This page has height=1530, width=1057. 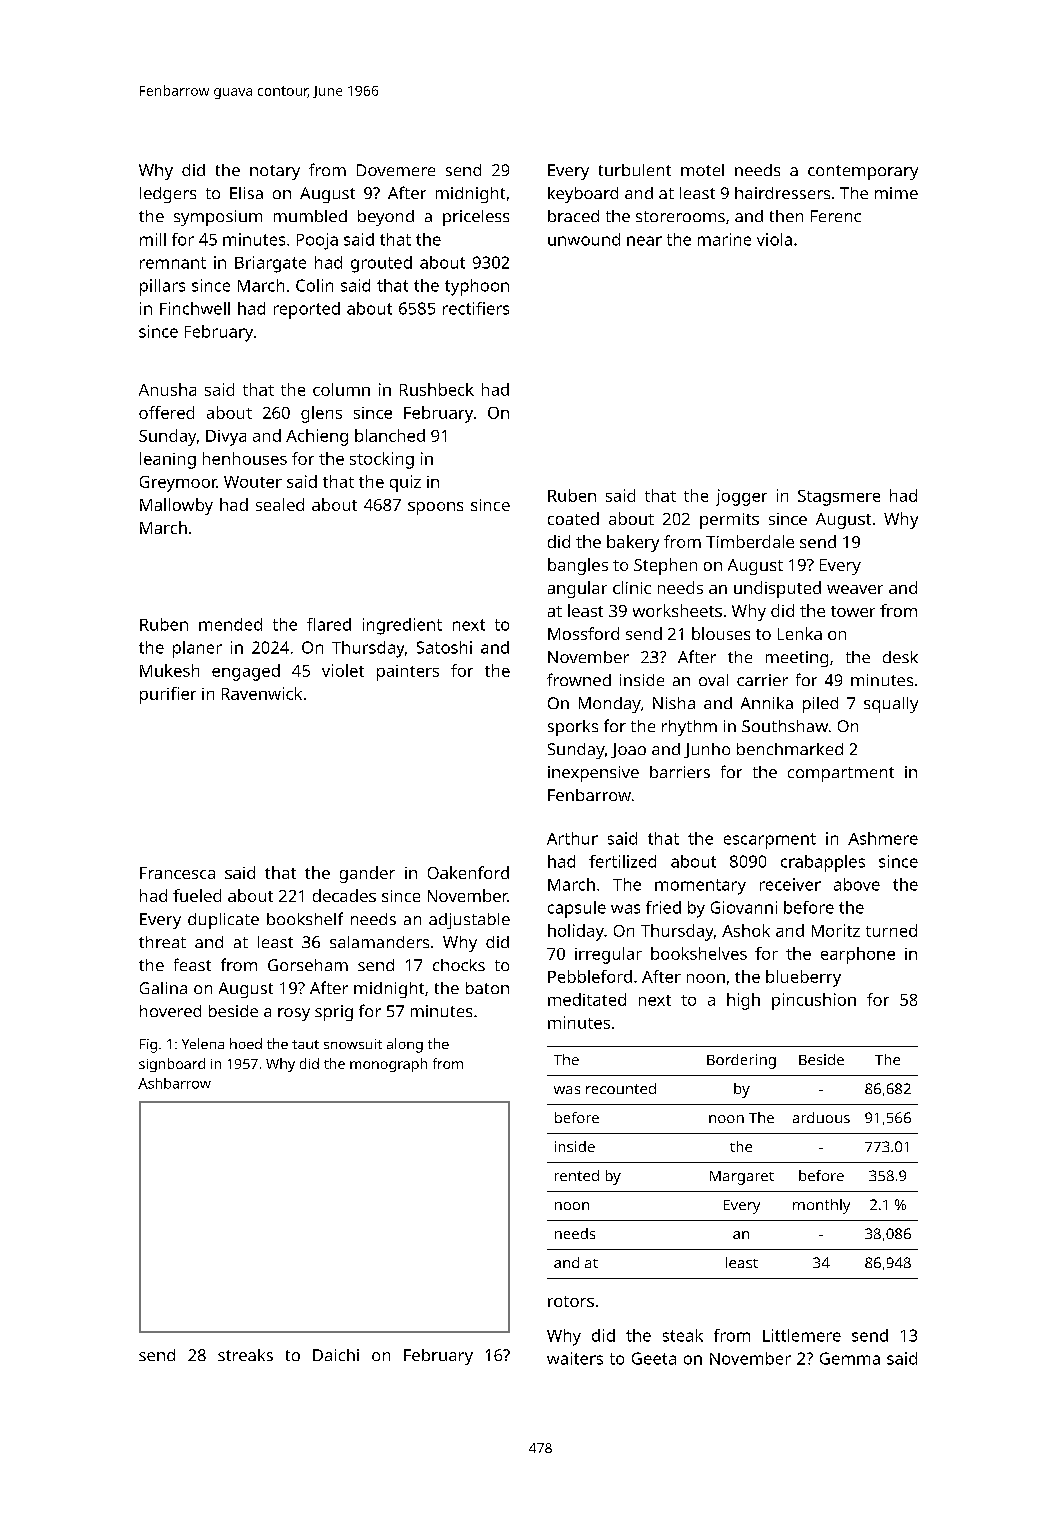 I want to click on baton, so click(x=487, y=988).
